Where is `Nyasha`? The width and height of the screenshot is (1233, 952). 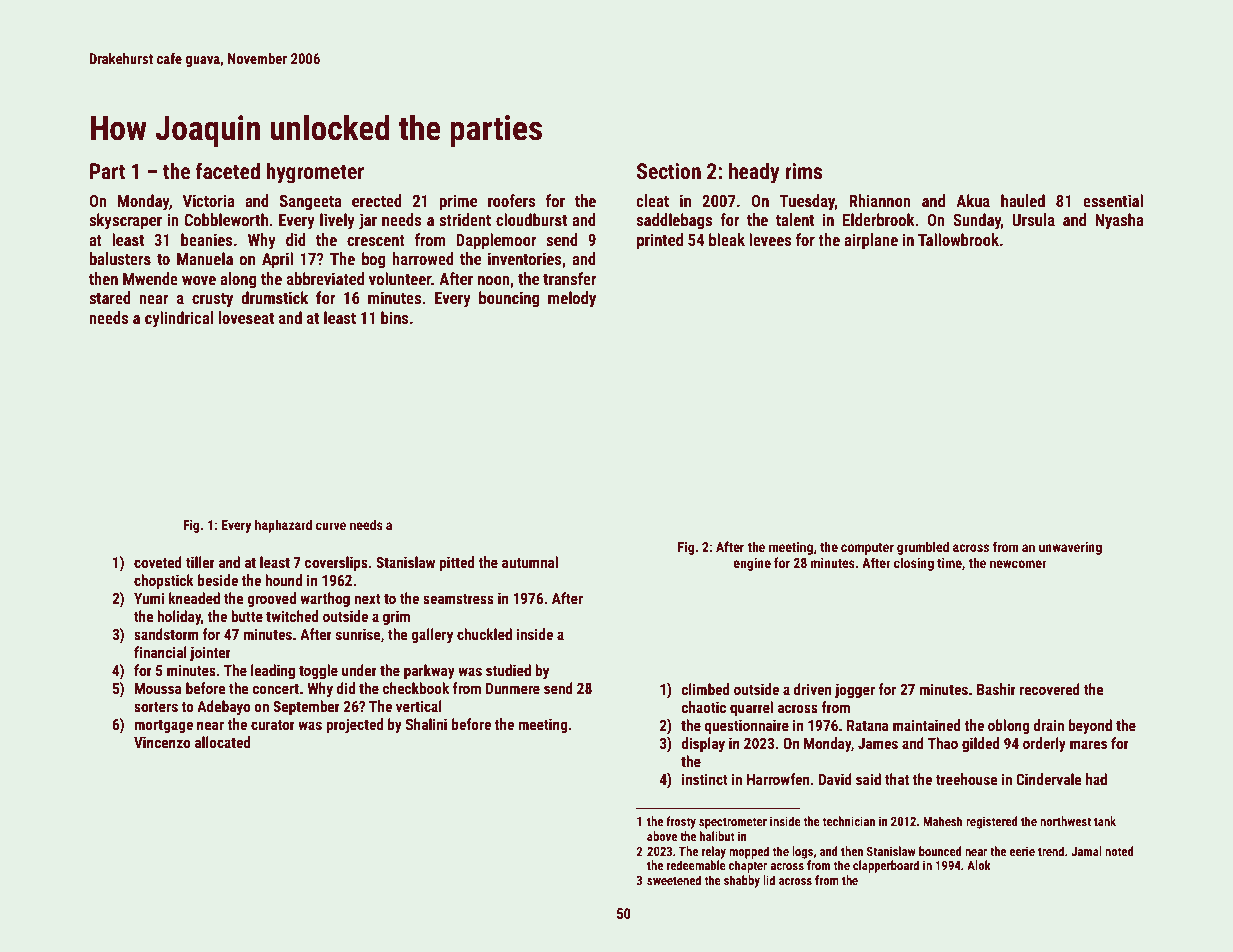
Nyasha is located at coordinates (1119, 221).
